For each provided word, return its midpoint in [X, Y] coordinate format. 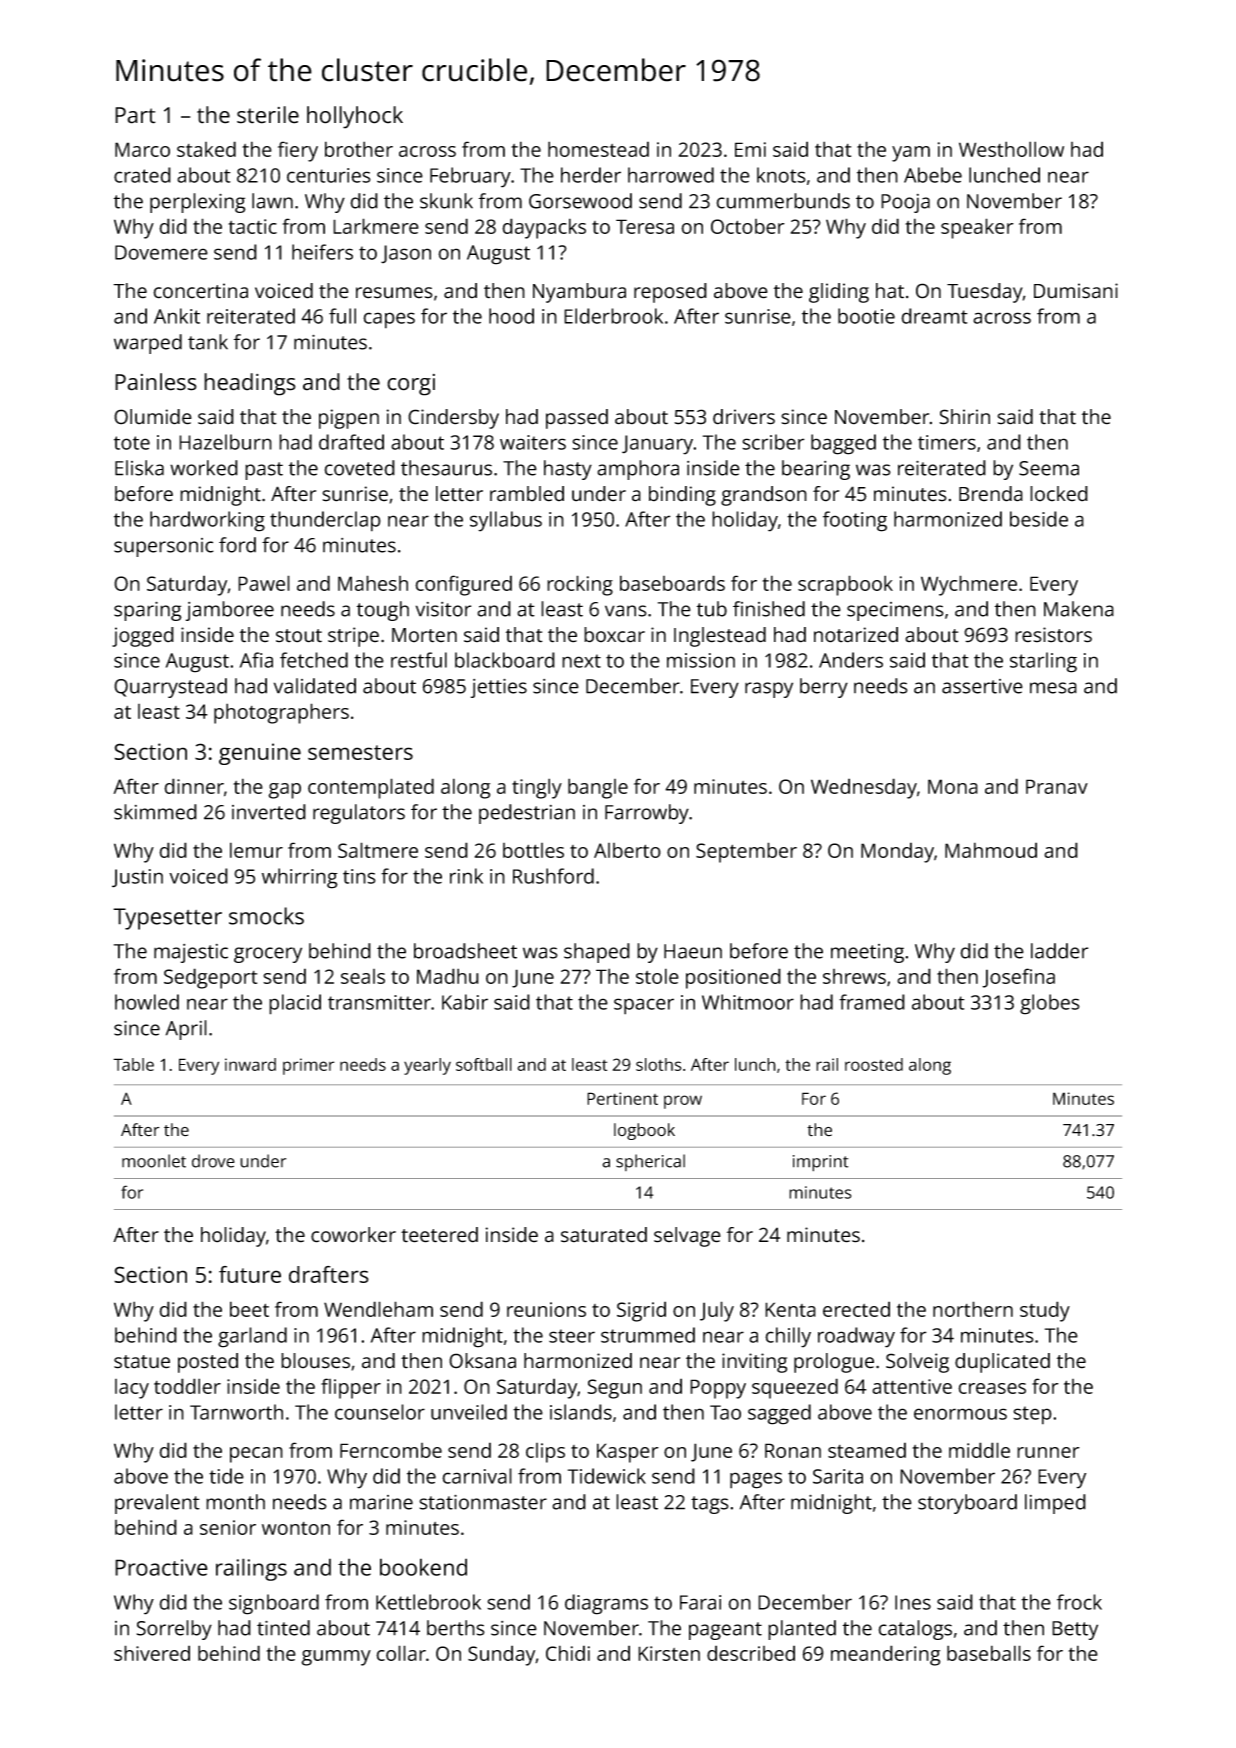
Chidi [568, 1653]
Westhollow [1011, 149]
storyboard [967, 1504]
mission [701, 660]
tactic [252, 226]
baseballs [989, 1653]
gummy [336, 1658]
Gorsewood [580, 201]
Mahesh [373, 583]
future [250, 1274]
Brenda [991, 494]
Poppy [718, 1389]
